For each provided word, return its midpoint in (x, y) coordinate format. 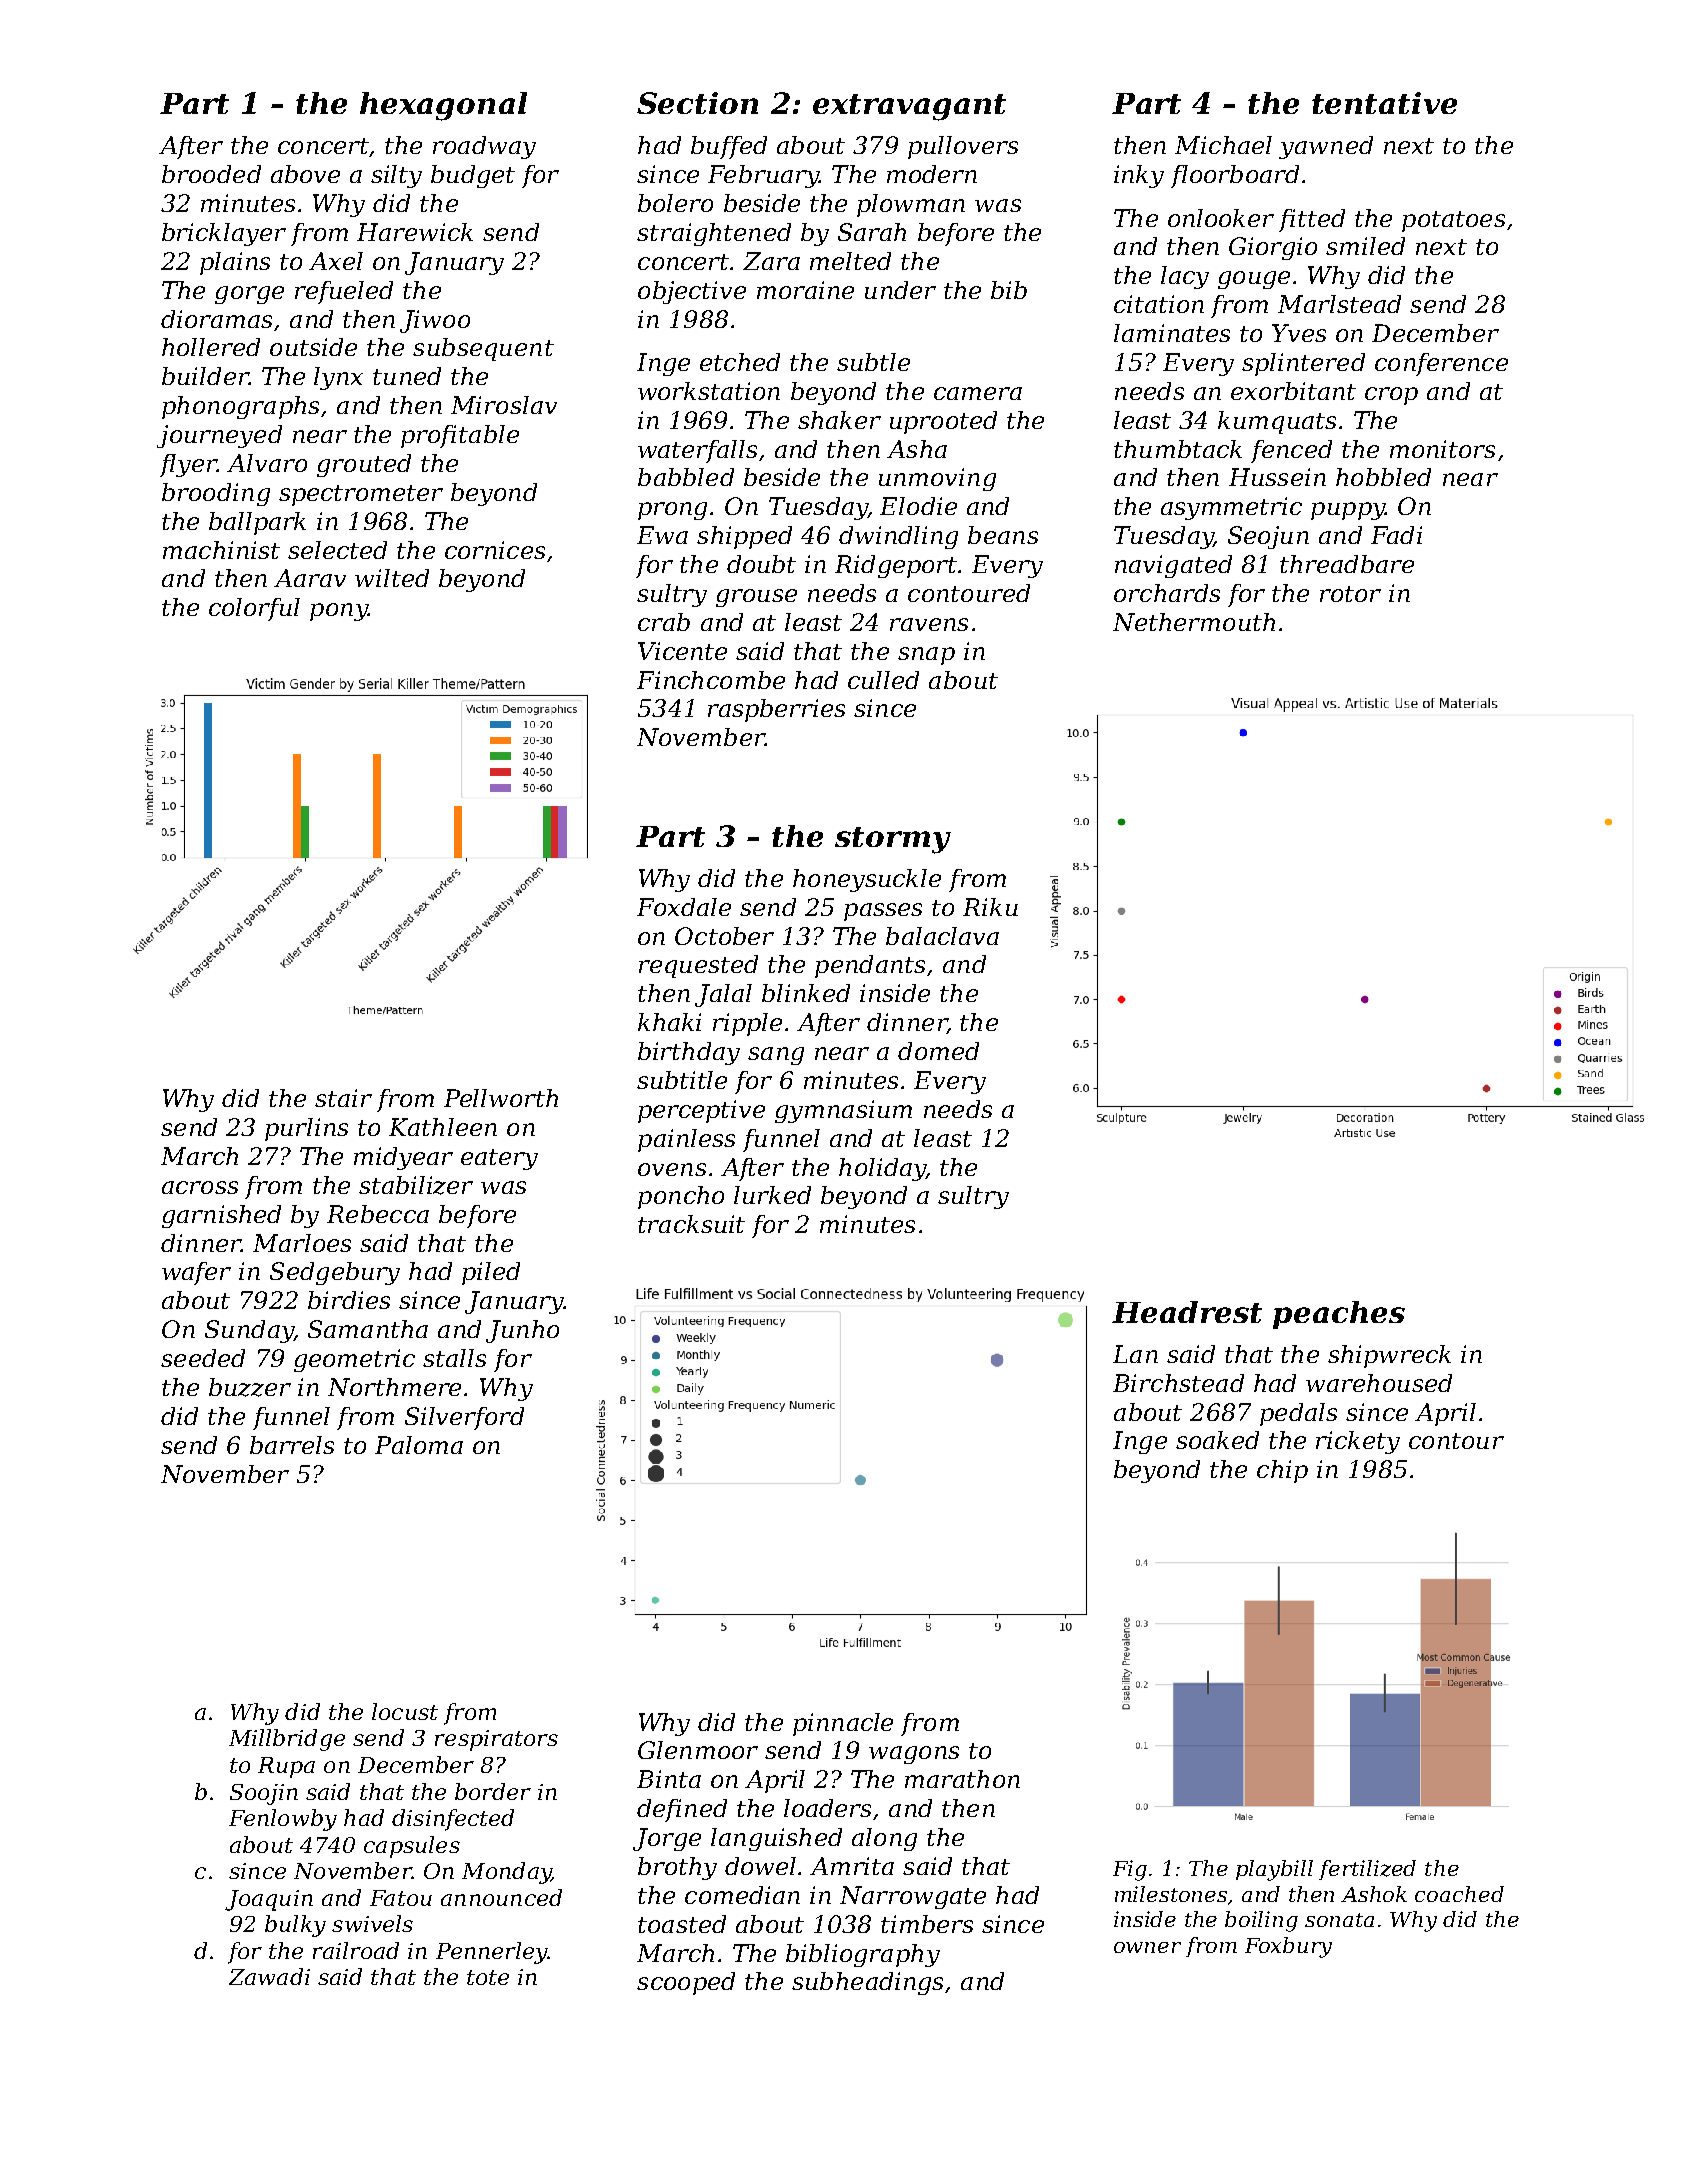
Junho (522, 1331)
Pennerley (491, 1953)
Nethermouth (1194, 622)
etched (740, 362)
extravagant (909, 107)
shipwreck (1389, 1356)
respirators (496, 1740)
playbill (1274, 1870)
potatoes (1453, 221)
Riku (990, 907)
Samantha (368, 1329)
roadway (484, 147)
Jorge (667, 1839)
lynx (338, 378)
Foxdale (684, 907)
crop (1391, 396)
